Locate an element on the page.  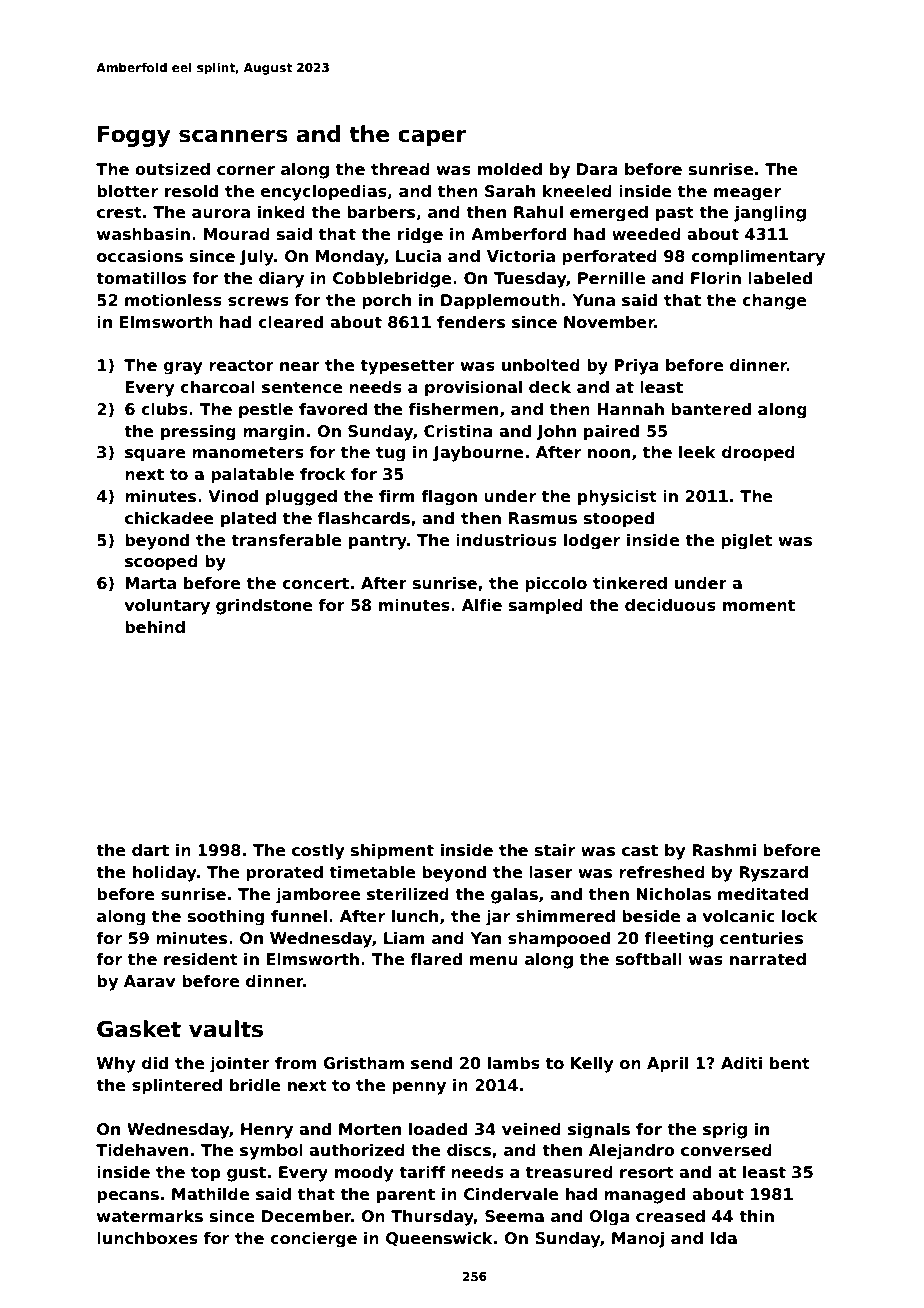
shipment is located at coordinates (392, 852).
